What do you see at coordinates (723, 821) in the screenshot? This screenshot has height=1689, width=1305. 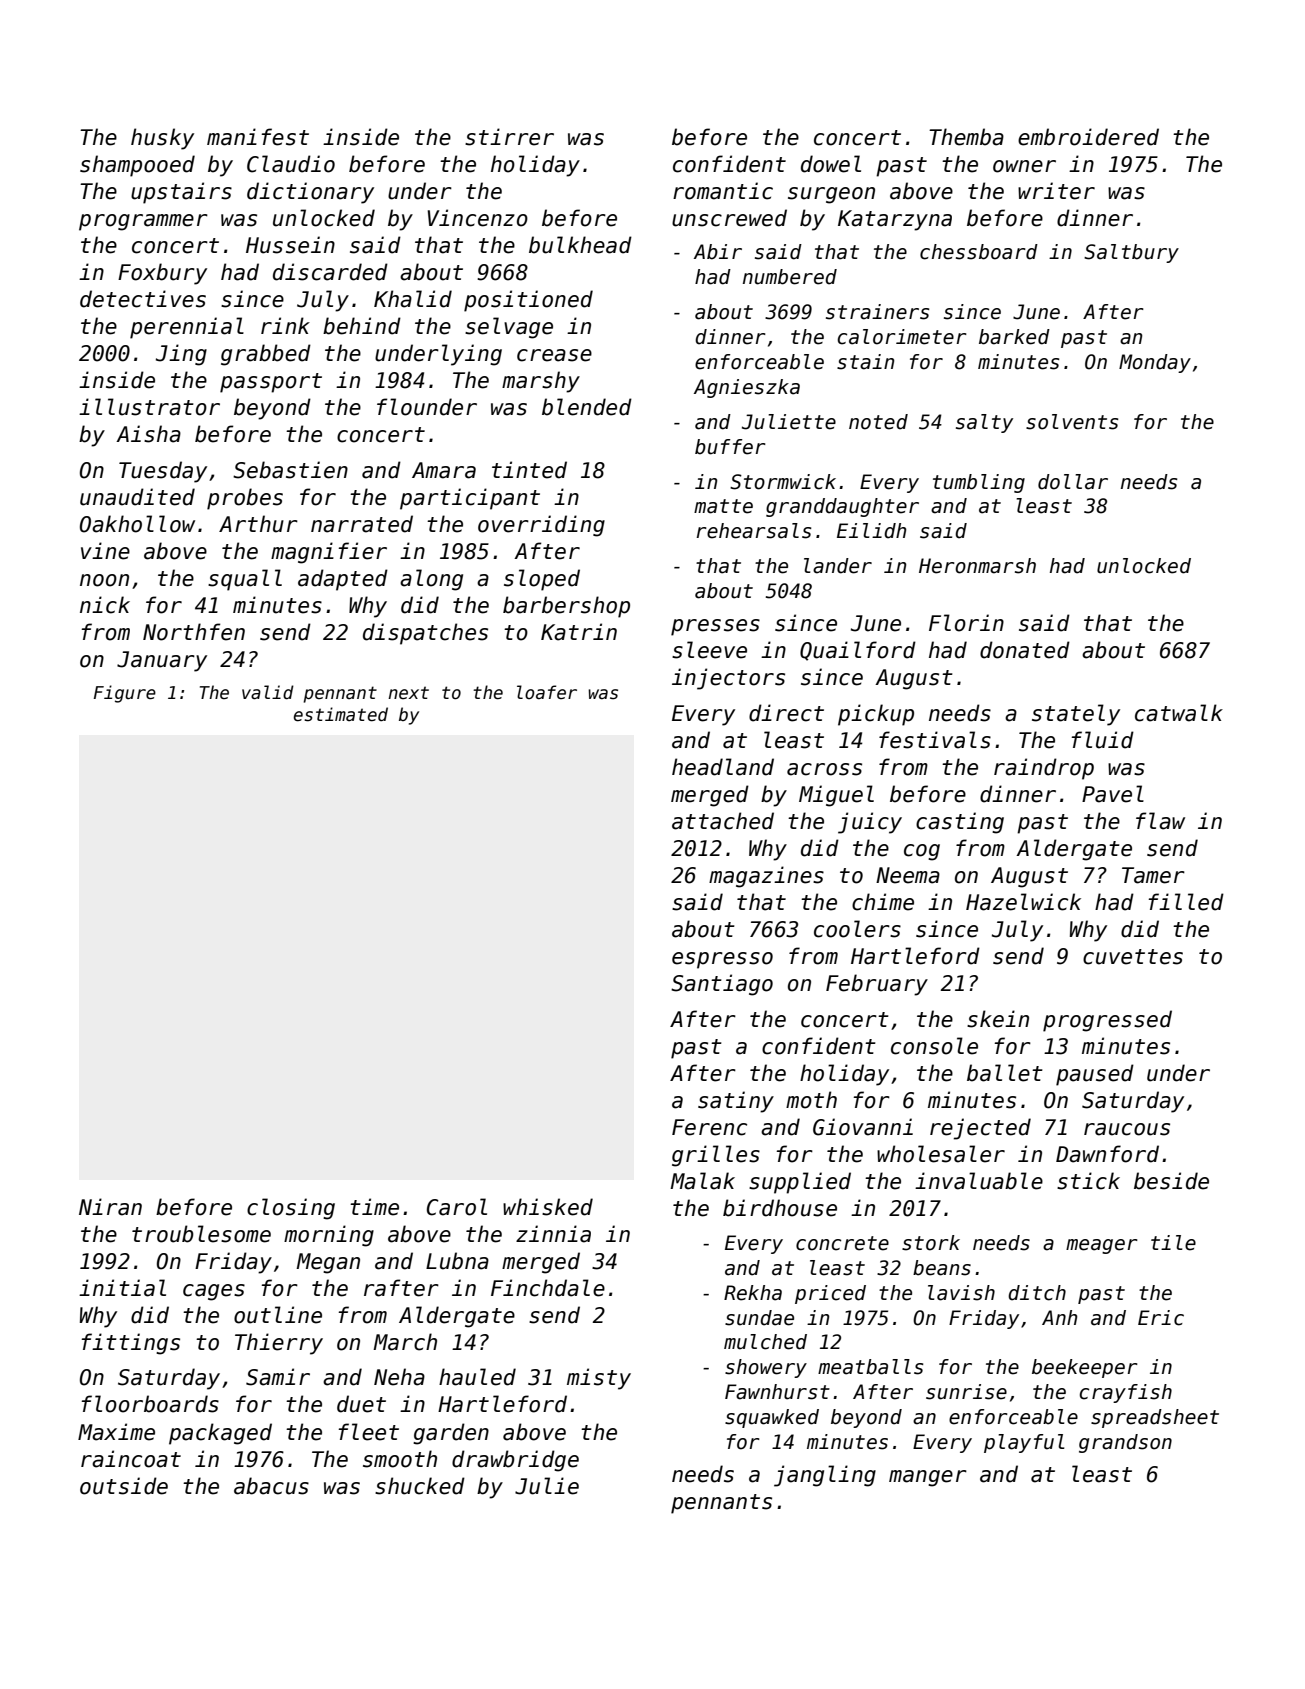 I see `attached` at bounding box center [723, 821].
